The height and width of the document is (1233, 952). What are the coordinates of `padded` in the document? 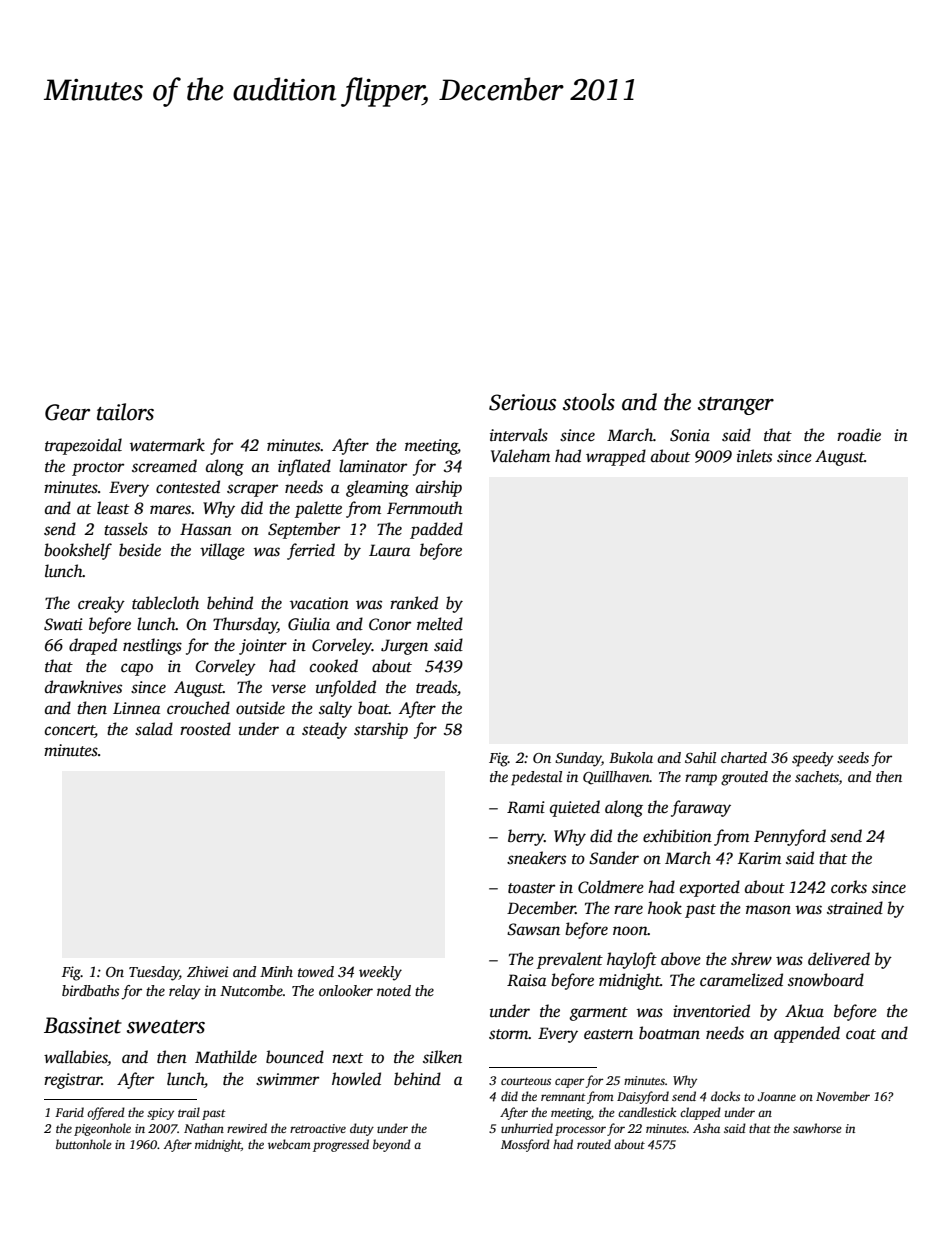 It's located at (436, 530).
